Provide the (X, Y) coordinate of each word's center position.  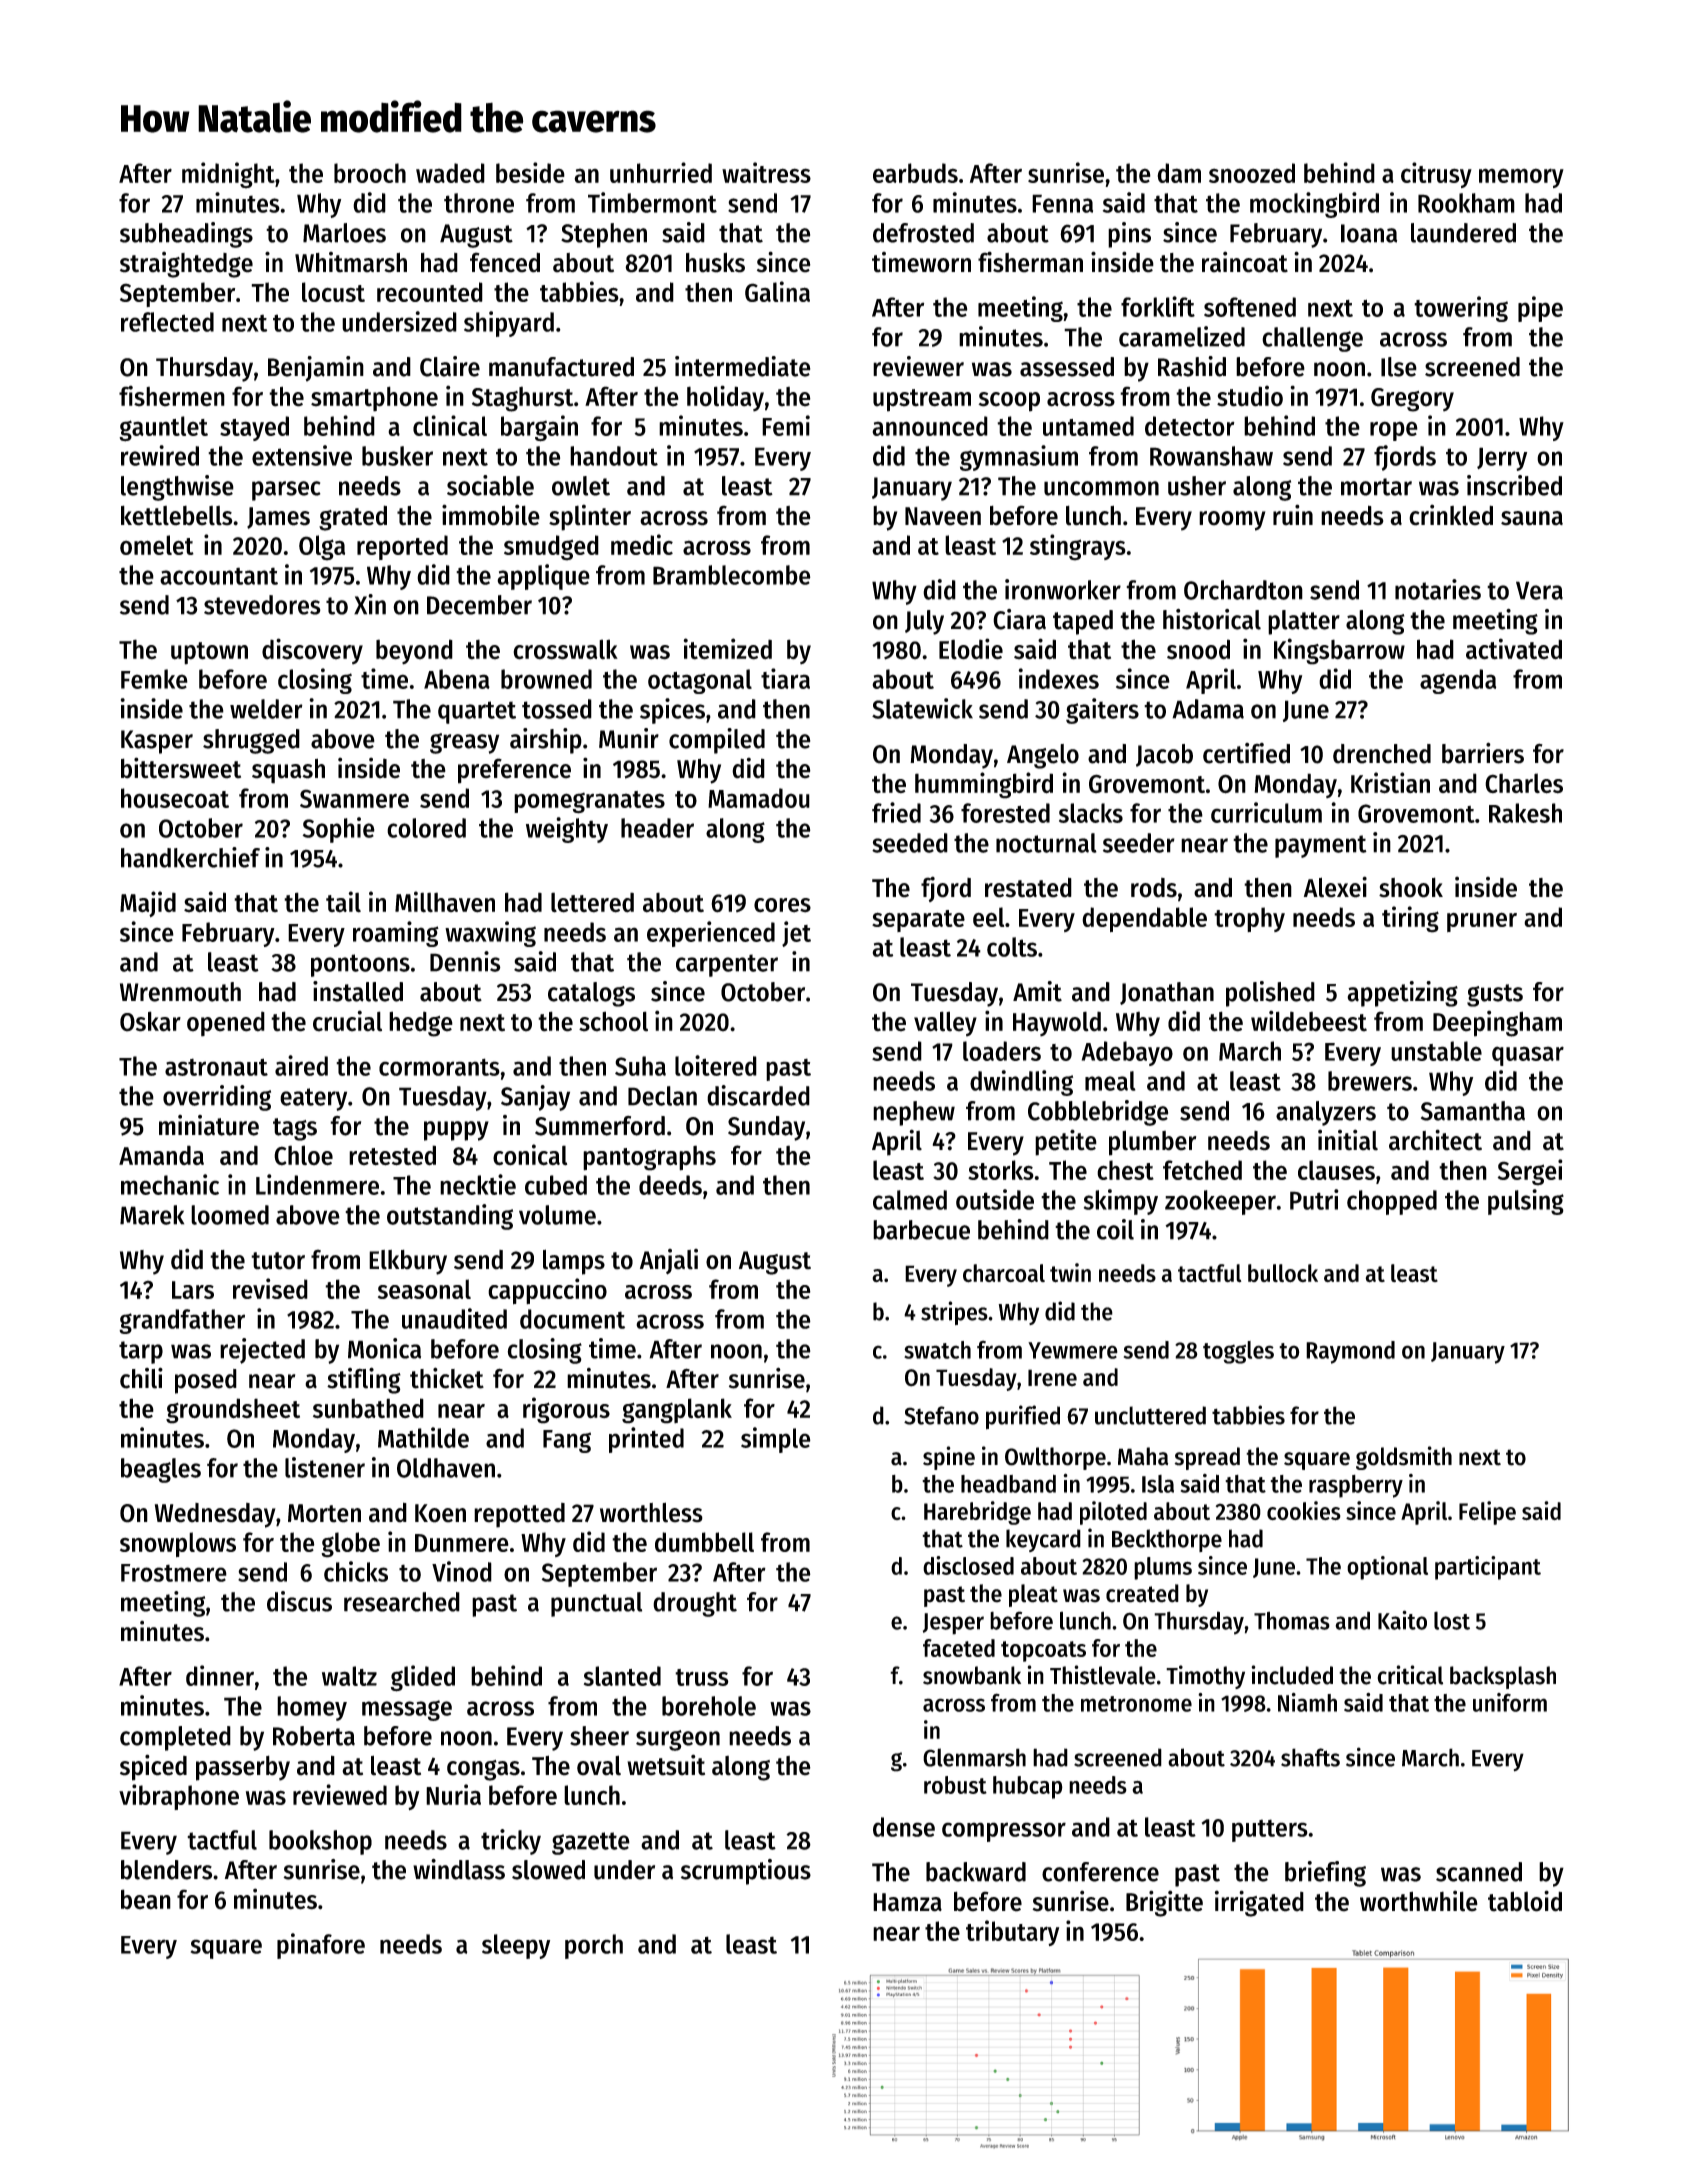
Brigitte (1164, 1903)
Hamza (907, 1902)
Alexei (1335, 887)
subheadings (186, 235)
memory (1521, 178)
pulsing (1526, 1202)
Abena (457, 679)
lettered (592, 902)
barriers (1483, 753)
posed (206, 1381)
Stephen (604, 235)
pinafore (321, 1946)
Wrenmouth (180, 992)
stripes (954, 1313)
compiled (717, 741)
